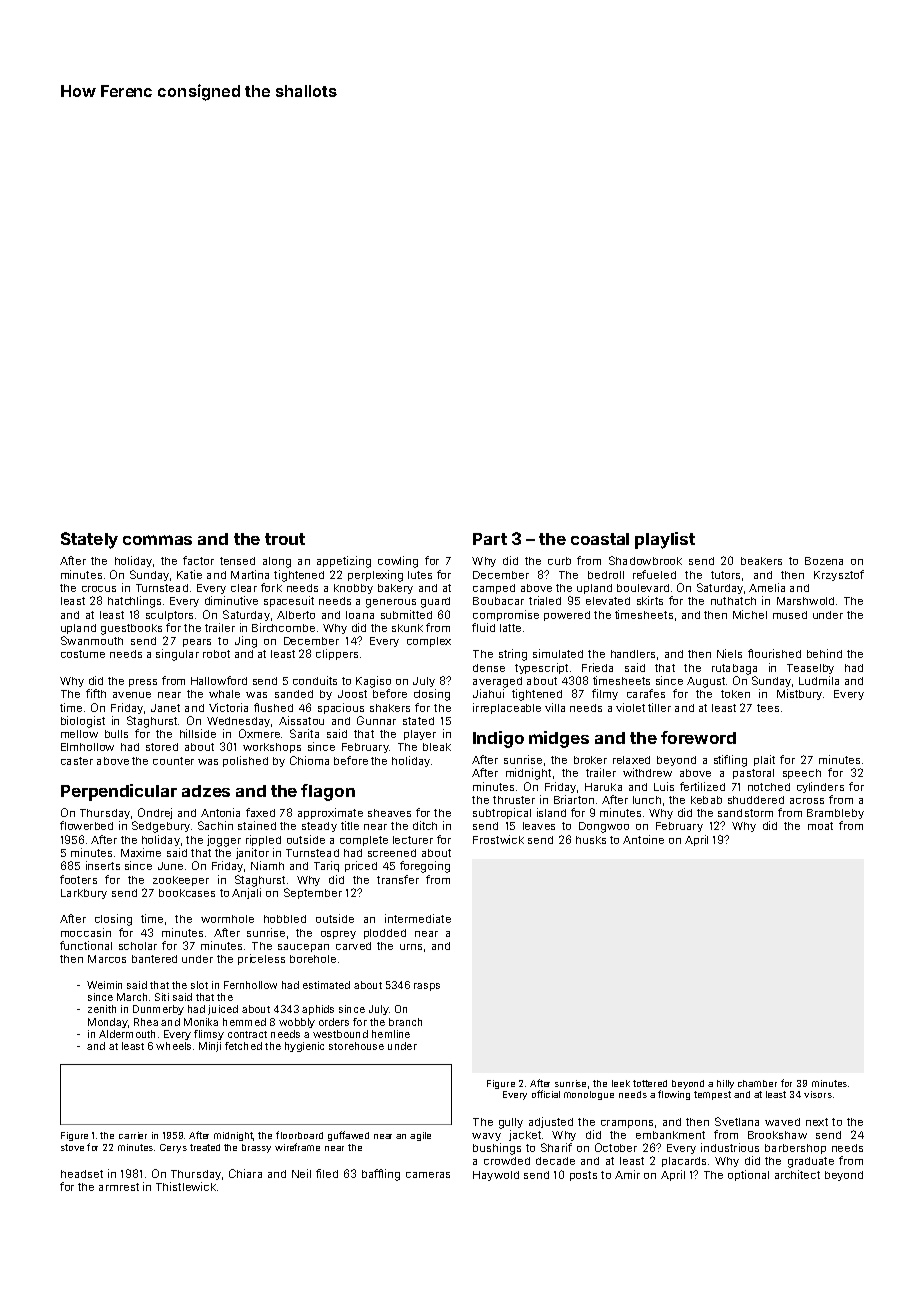  Describe the element at coordinates (824, 561) in the image. I see `Bozena` at that location.
